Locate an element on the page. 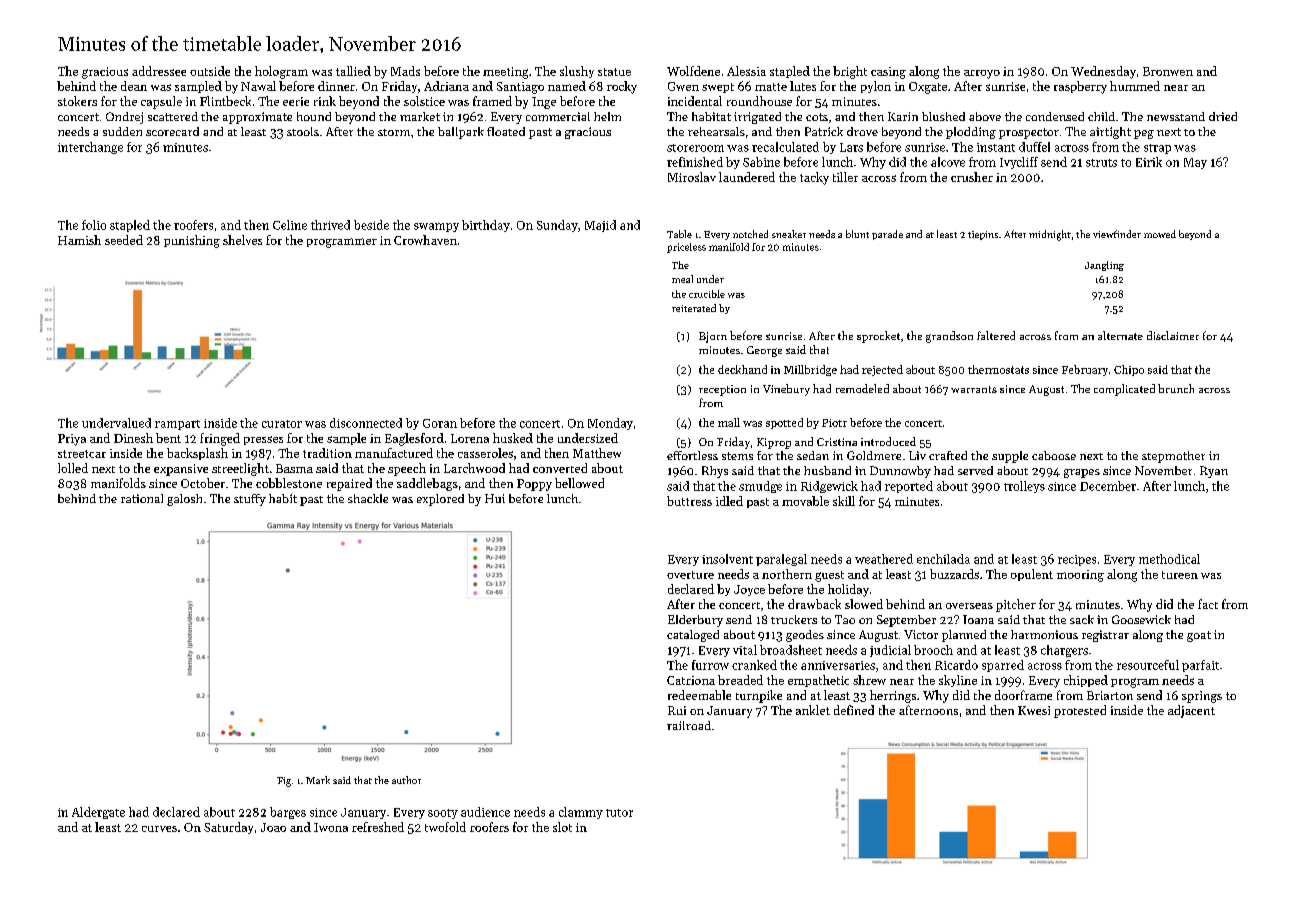  lolled is located at coordinates (73, 468).
